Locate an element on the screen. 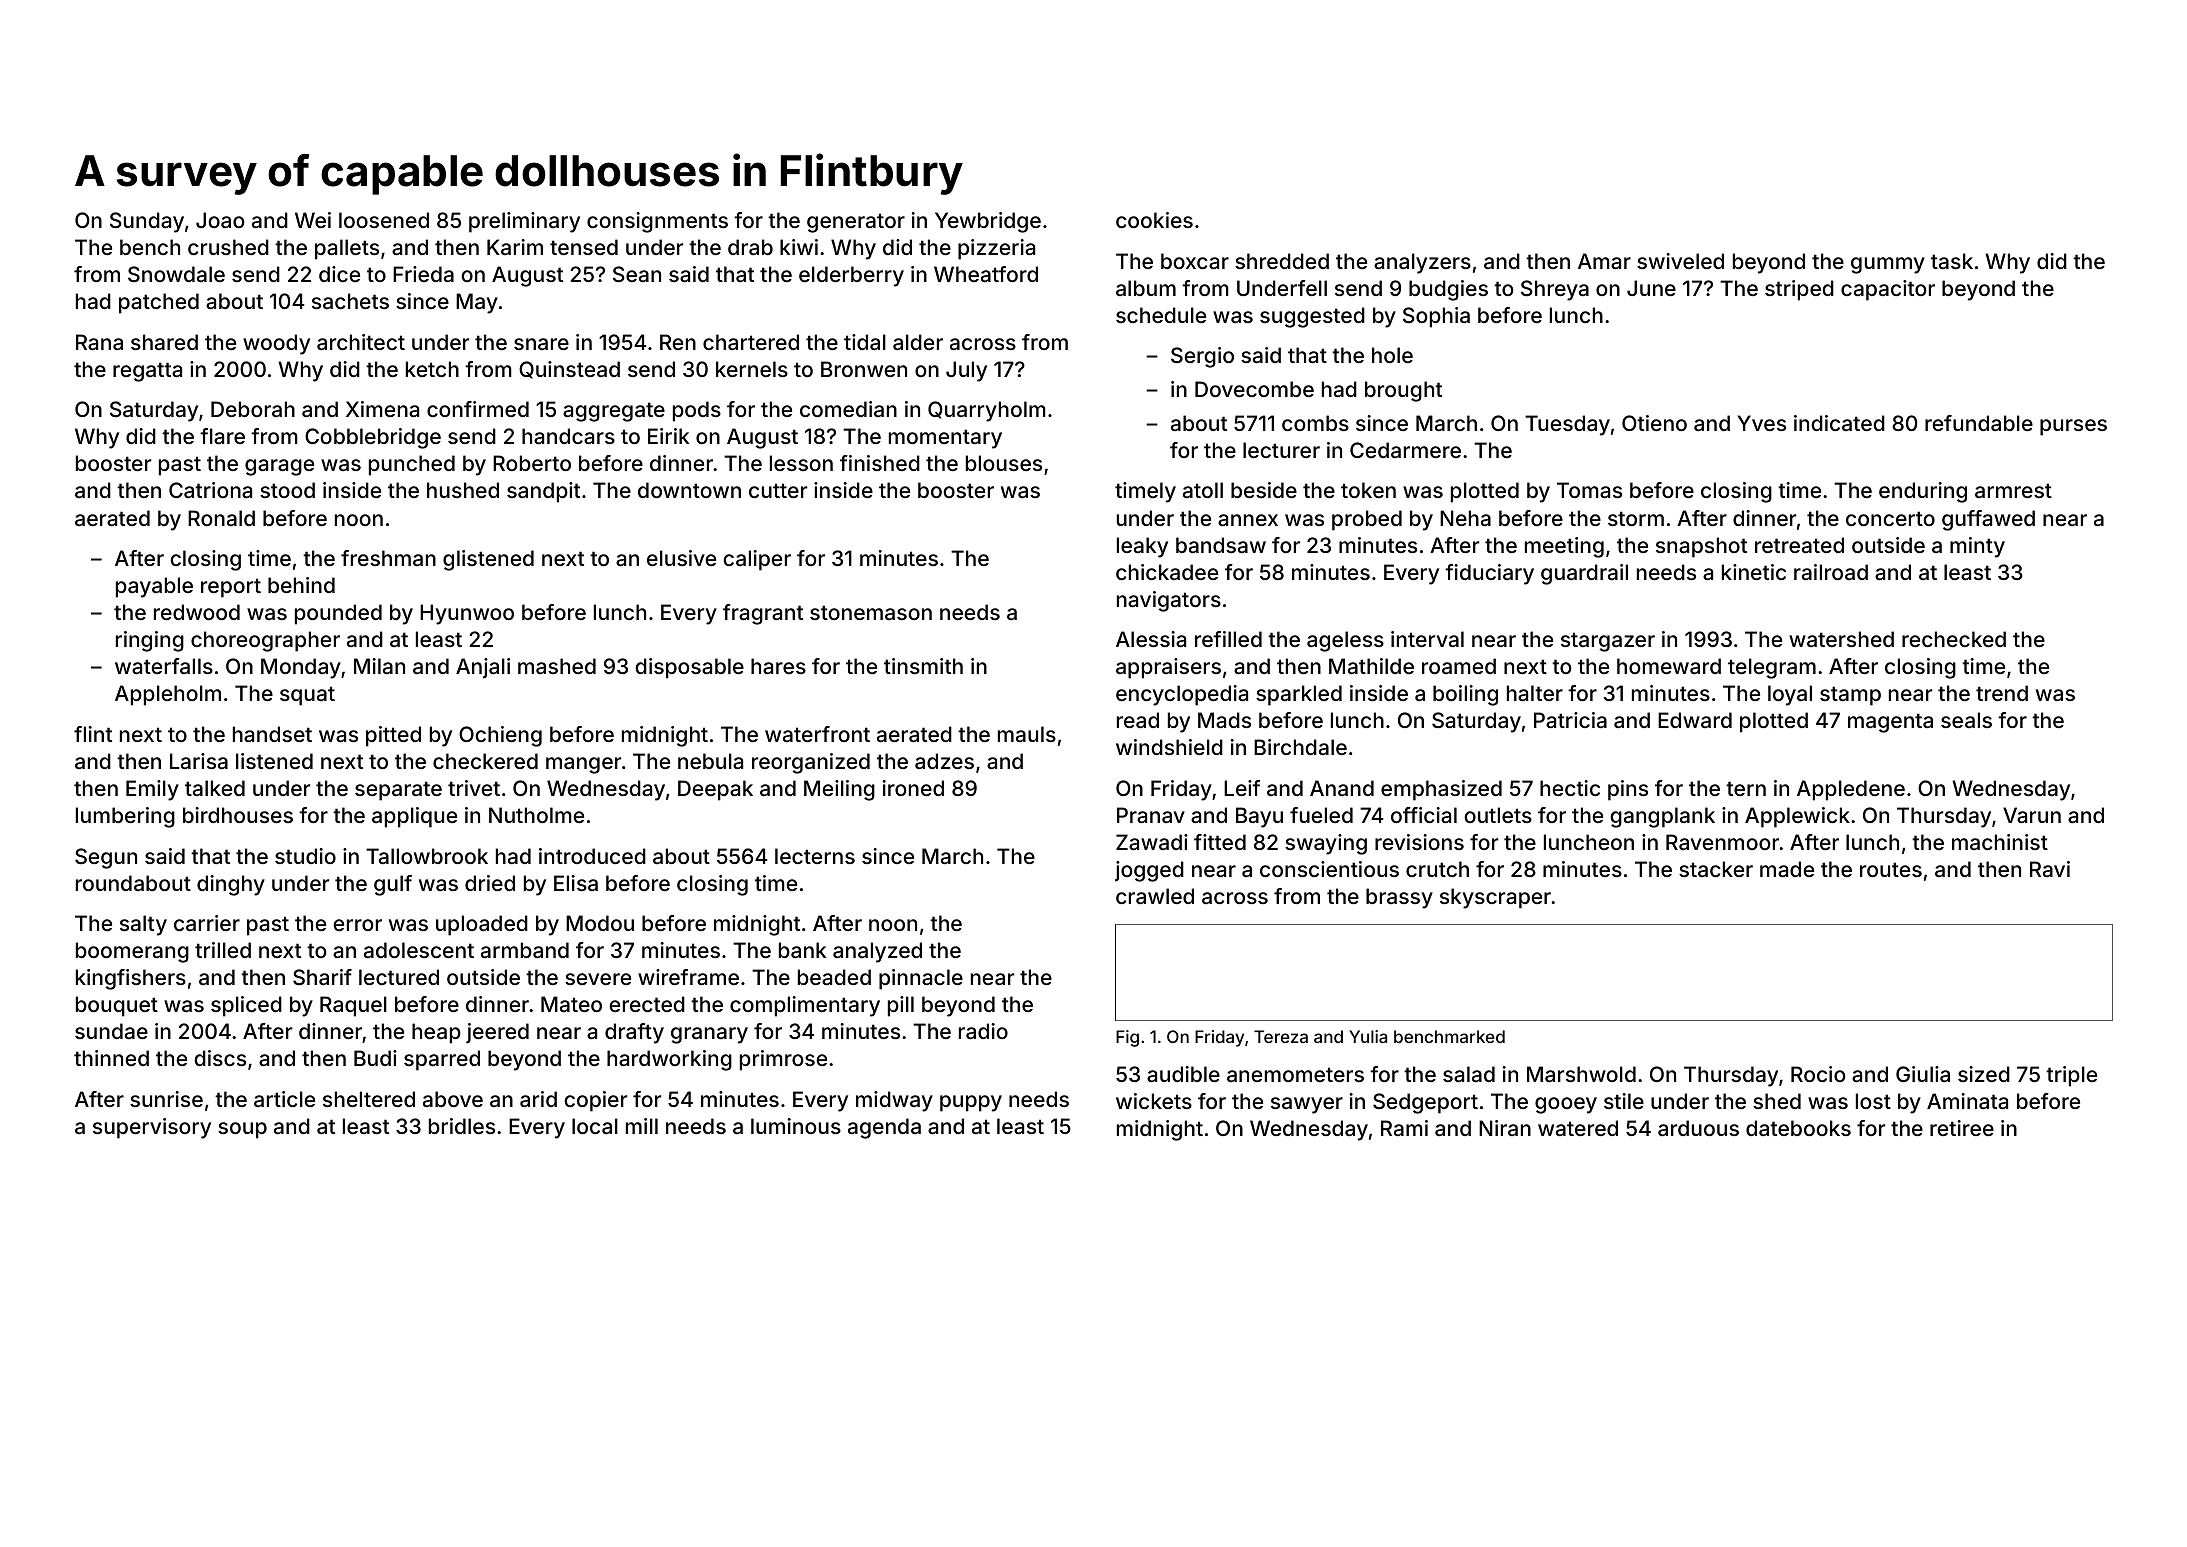 The height and width of the screenshot is (1547, 2187). Zawadi is located at coordinates (1152, 842).
